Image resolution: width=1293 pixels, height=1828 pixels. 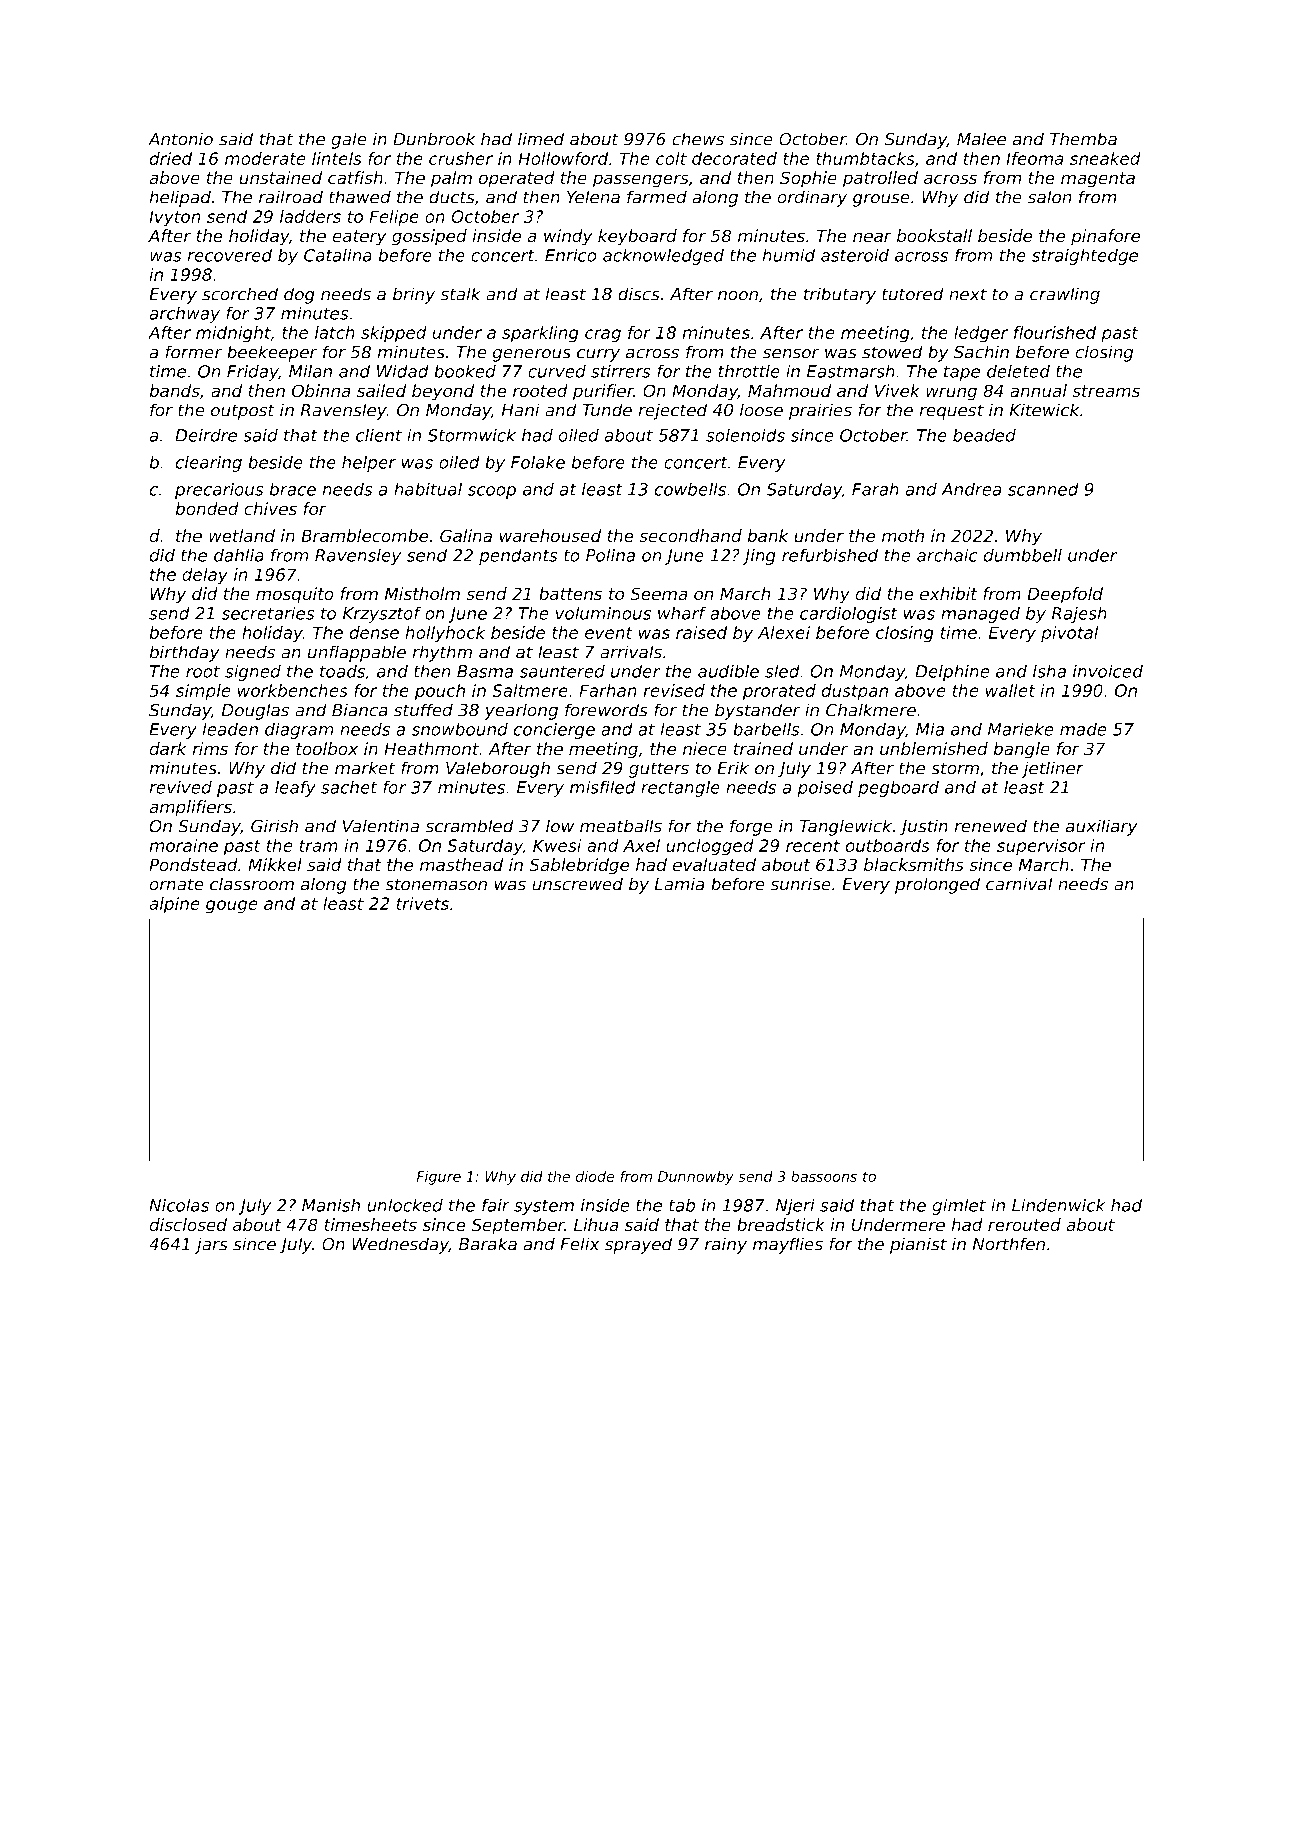 What do you see at coordinates (563, 158) in the screenshot?
I see `Hollowford` at bounding box center [563, 158].
